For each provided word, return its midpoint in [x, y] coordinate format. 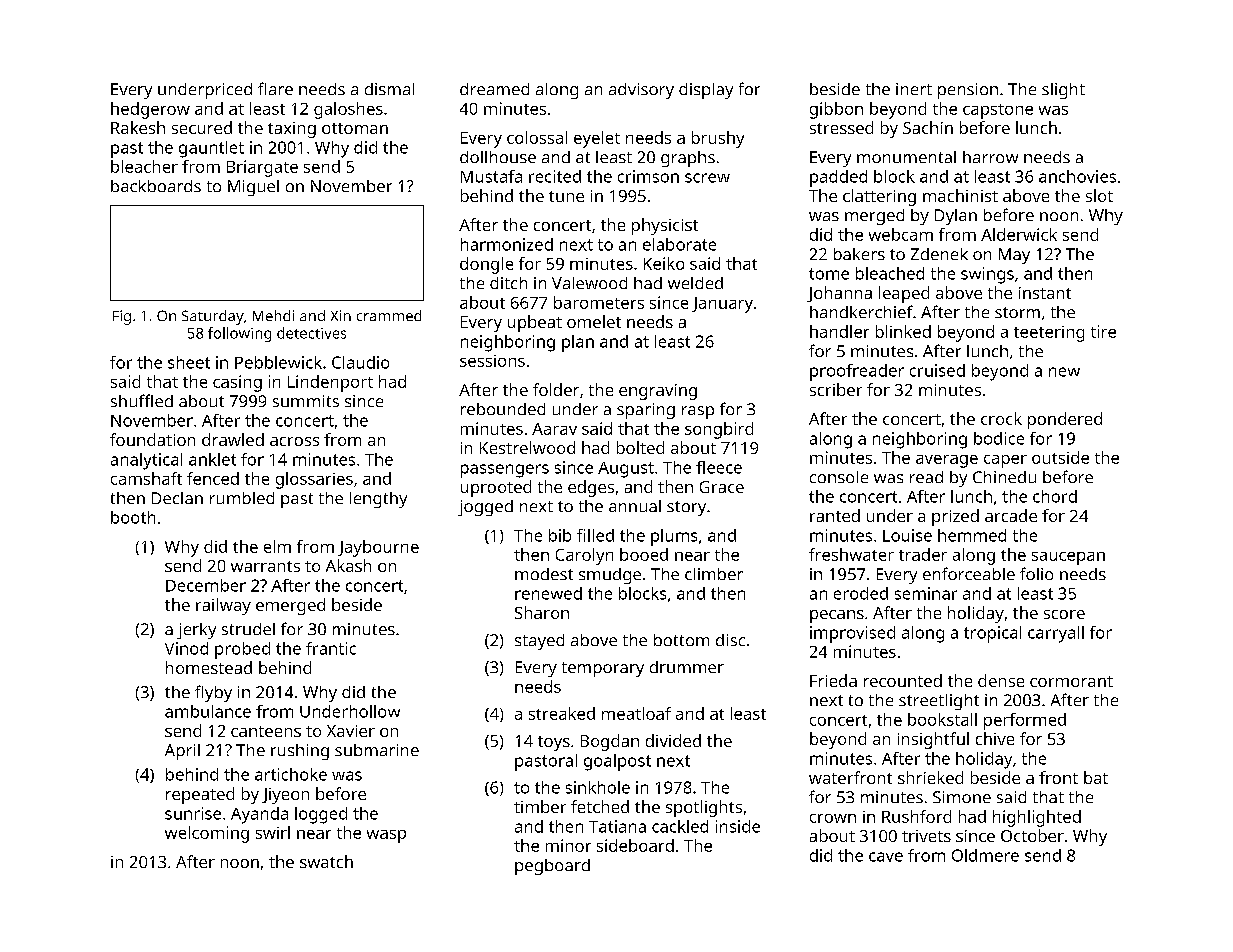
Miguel [253, 188]
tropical [992, 634]
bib [560, 535]
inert [914, 89]
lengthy [378, 500]
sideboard [635, 845]
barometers [599, 302]
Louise [907, 535]
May [1014, 256]
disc [730, 640]
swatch [326, 861]
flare [275, 88]
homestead [209, 667]
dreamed [494, 89]
